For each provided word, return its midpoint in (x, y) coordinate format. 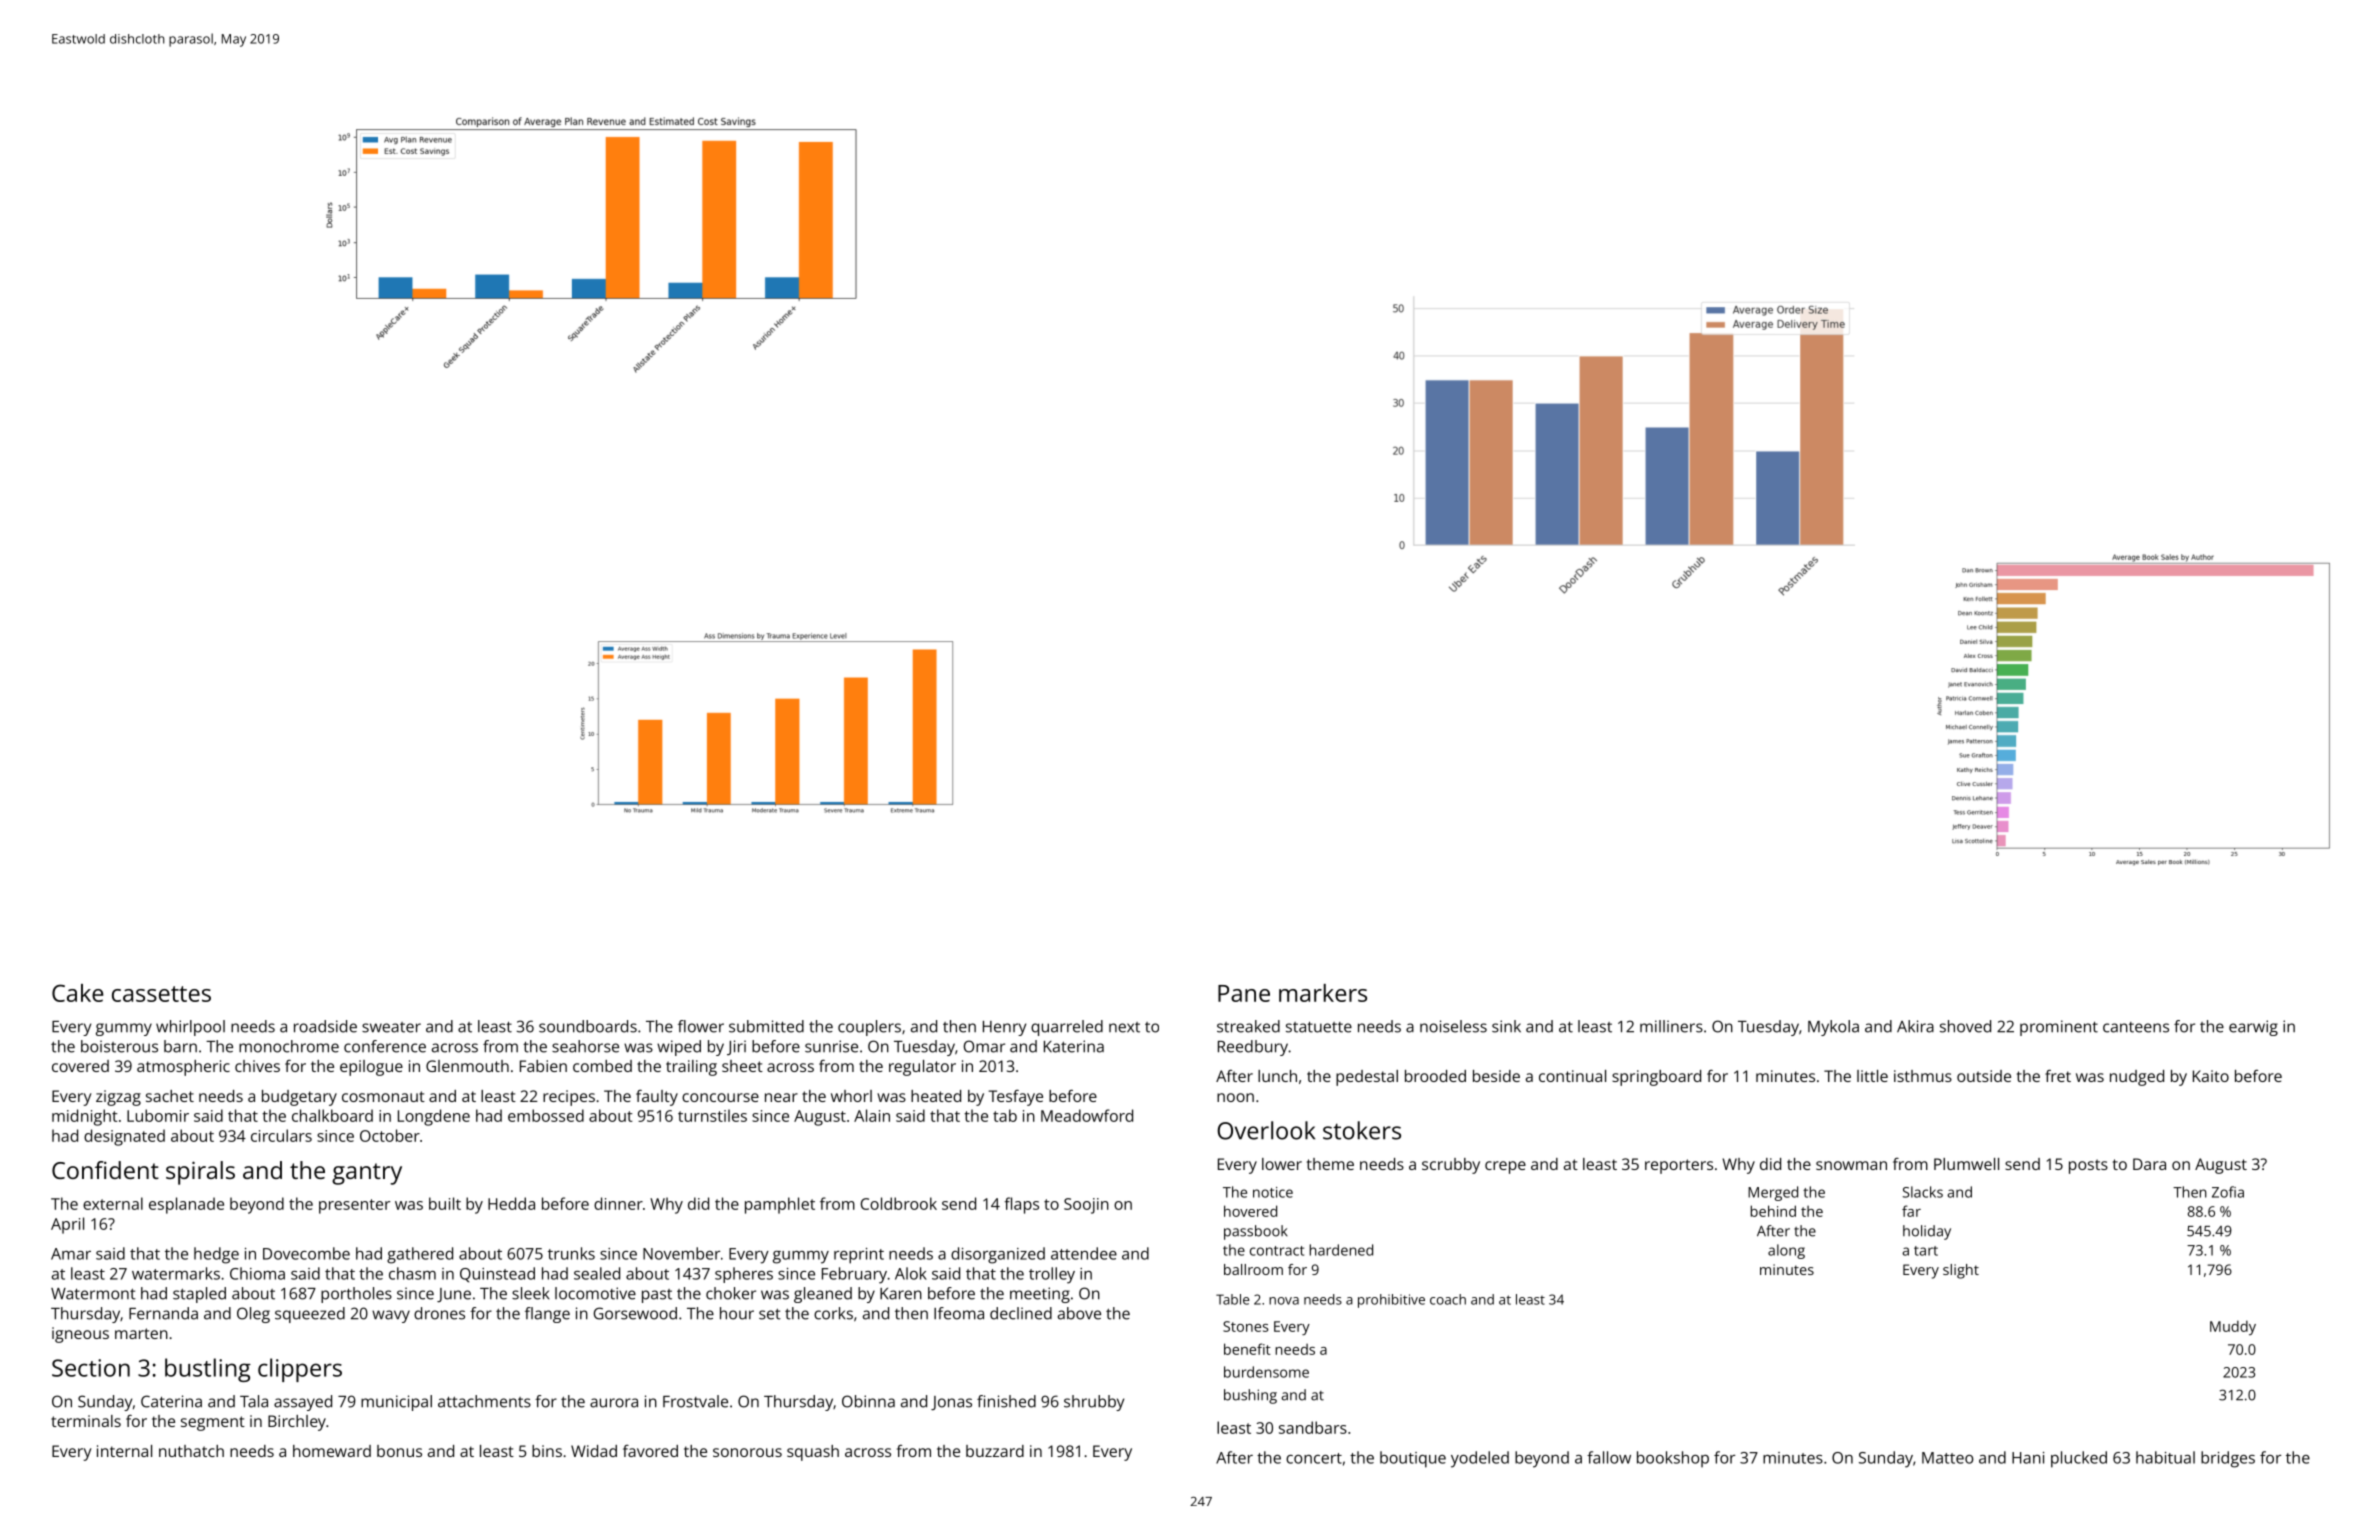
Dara (2149, 1164)
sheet (742, 1066)
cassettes (161, 994)
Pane (1244, 993)
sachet (170, 1096)
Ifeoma (959, 1313)
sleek (531, 1293)
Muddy (2233, 1327)
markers (1323, 993)
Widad (594, 1451)
